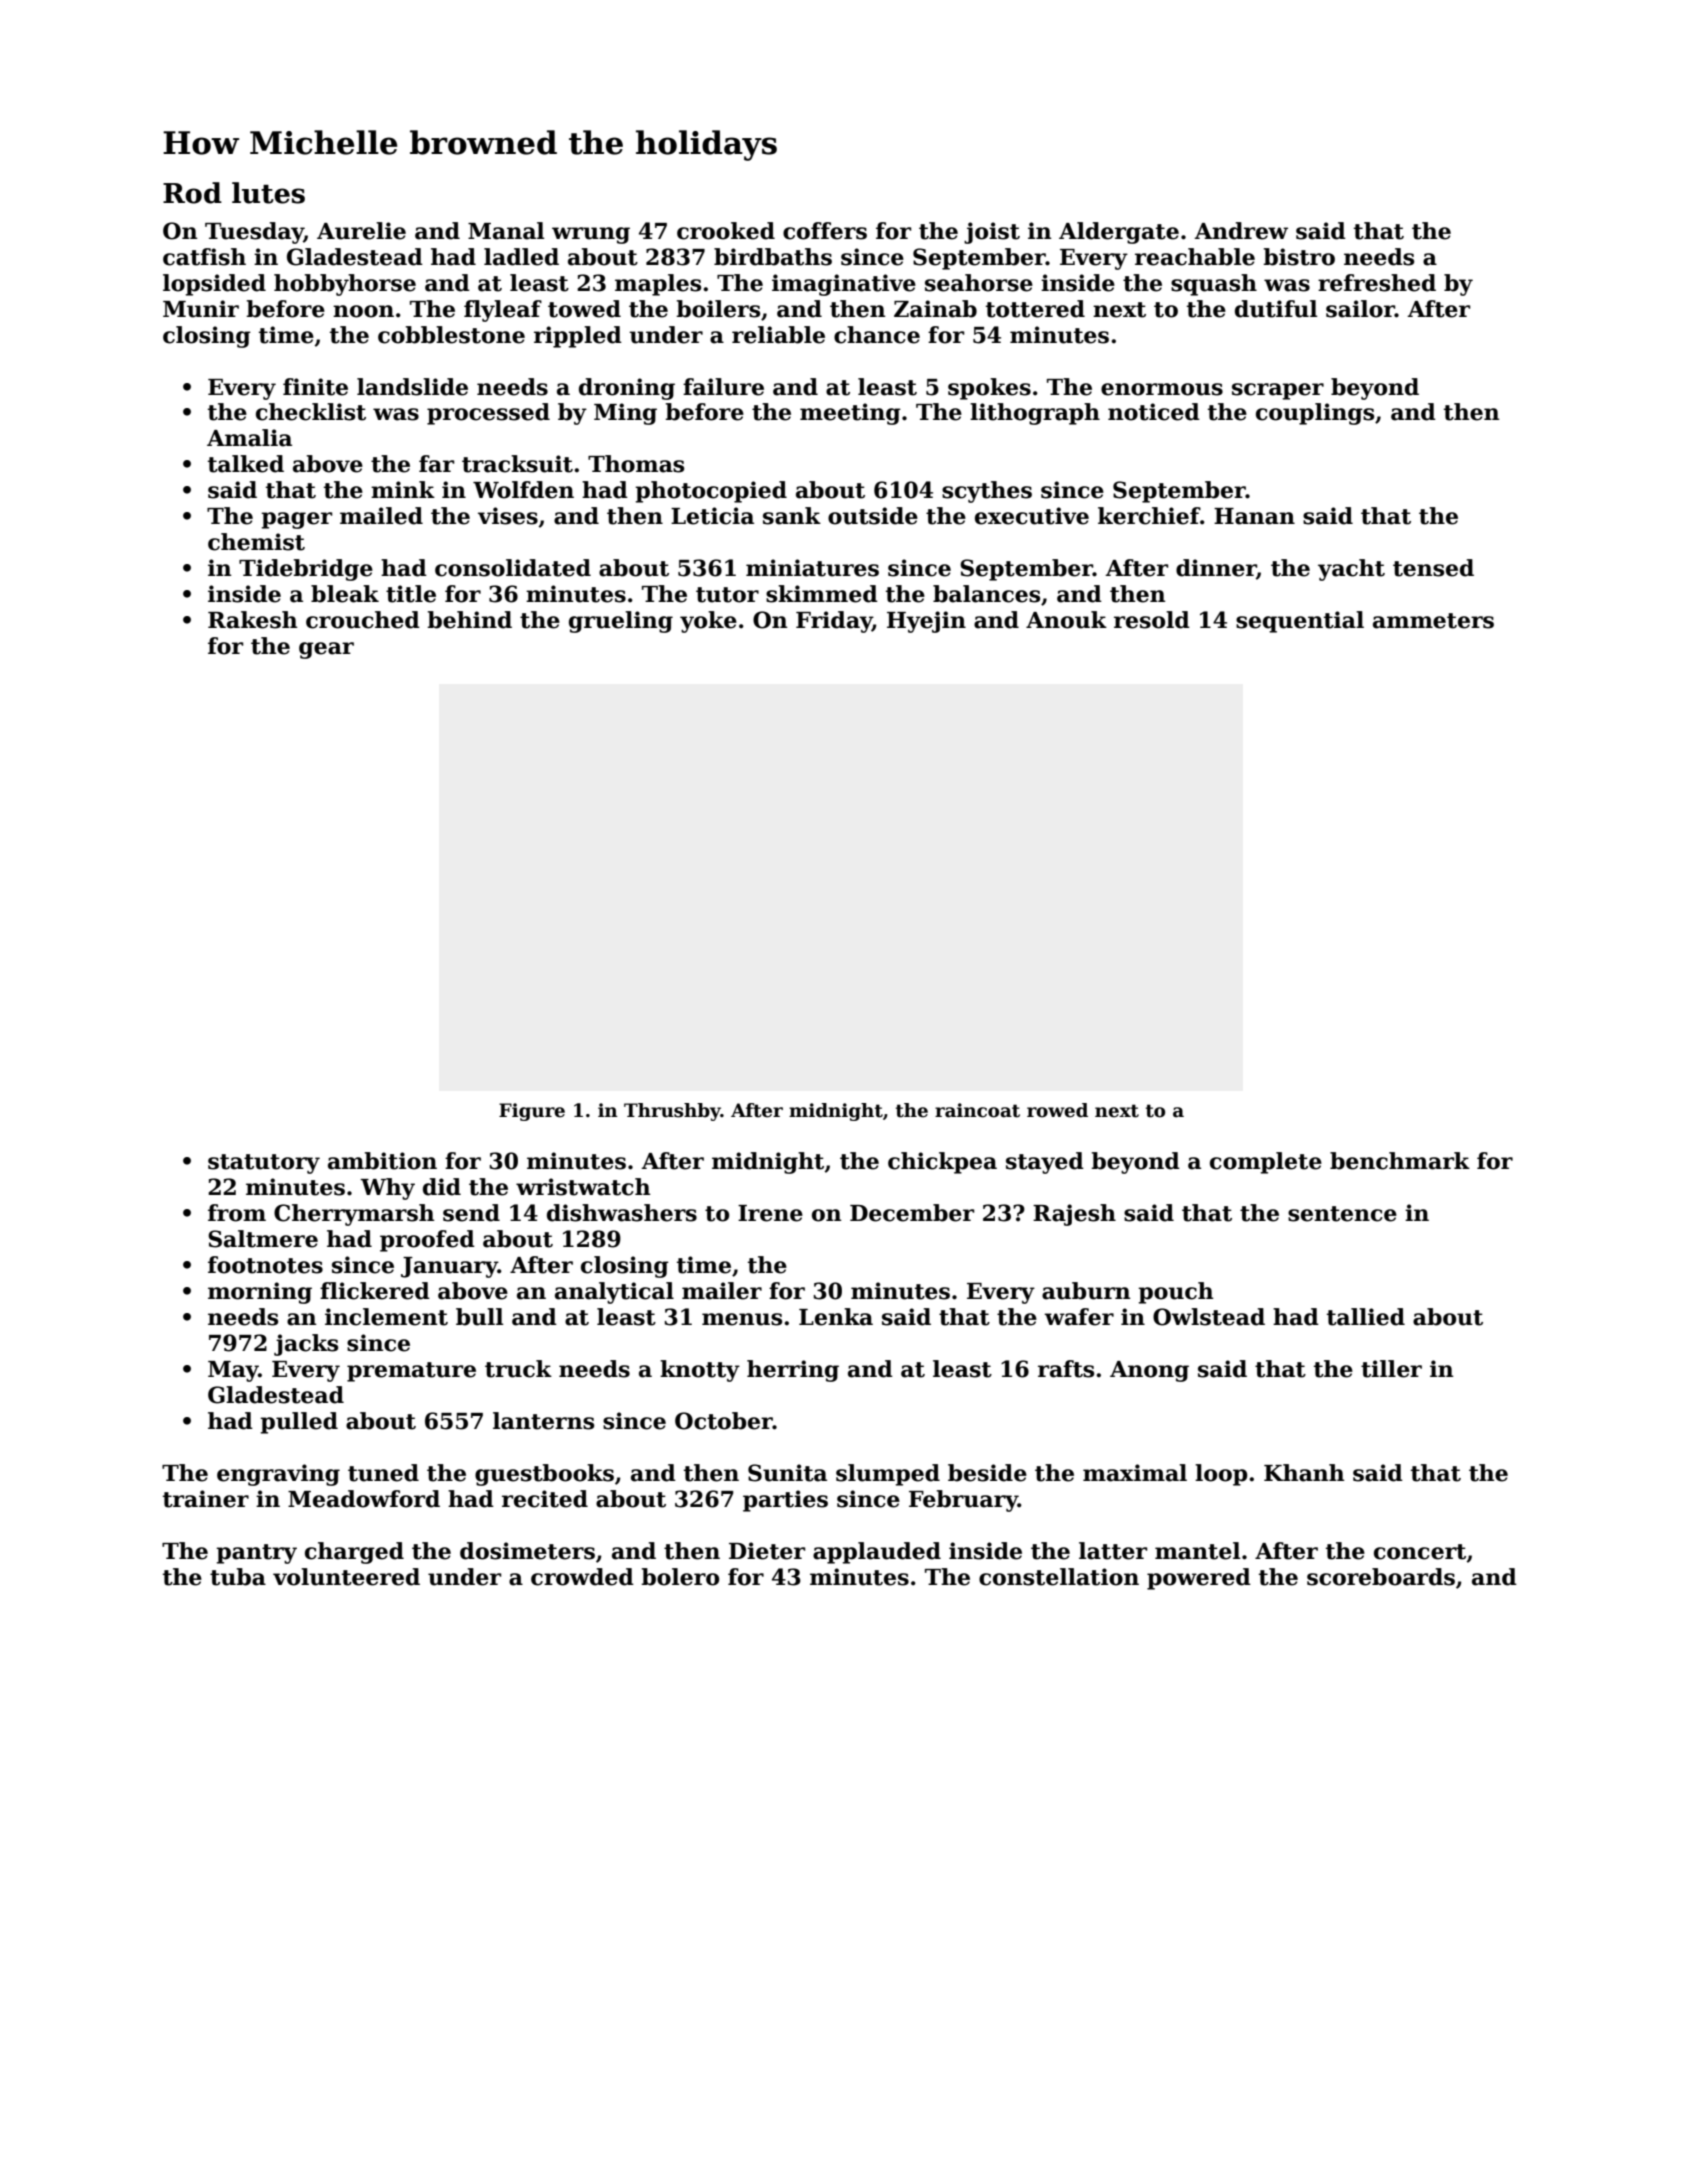 The height and width of the page is (2178, 1683). Describe the element at coordinates (1057, 1110) in the page. I see `rowed` at that location.
